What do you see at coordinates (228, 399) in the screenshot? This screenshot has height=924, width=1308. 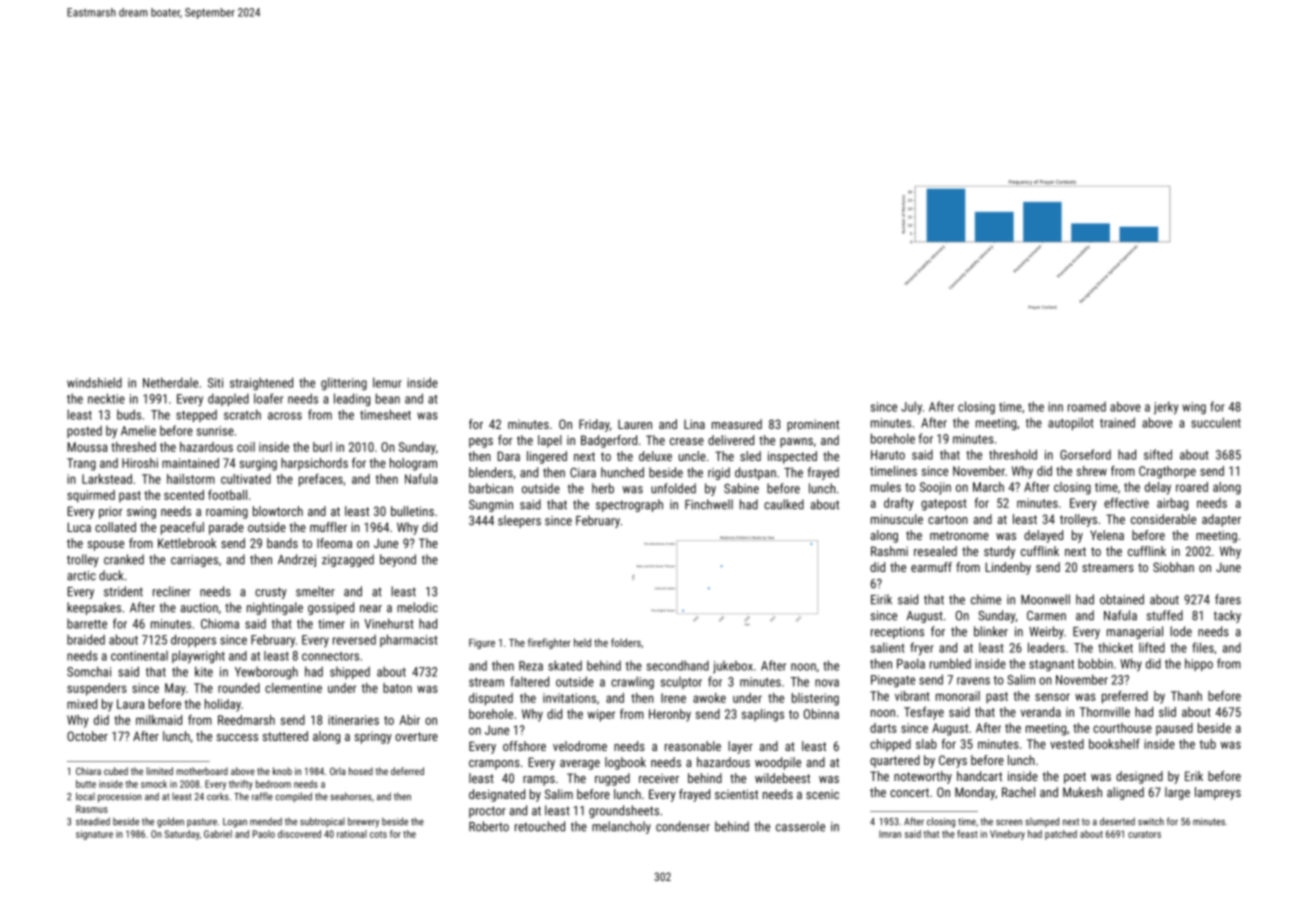 I see `dappled` at bounding box center [228, 399].
